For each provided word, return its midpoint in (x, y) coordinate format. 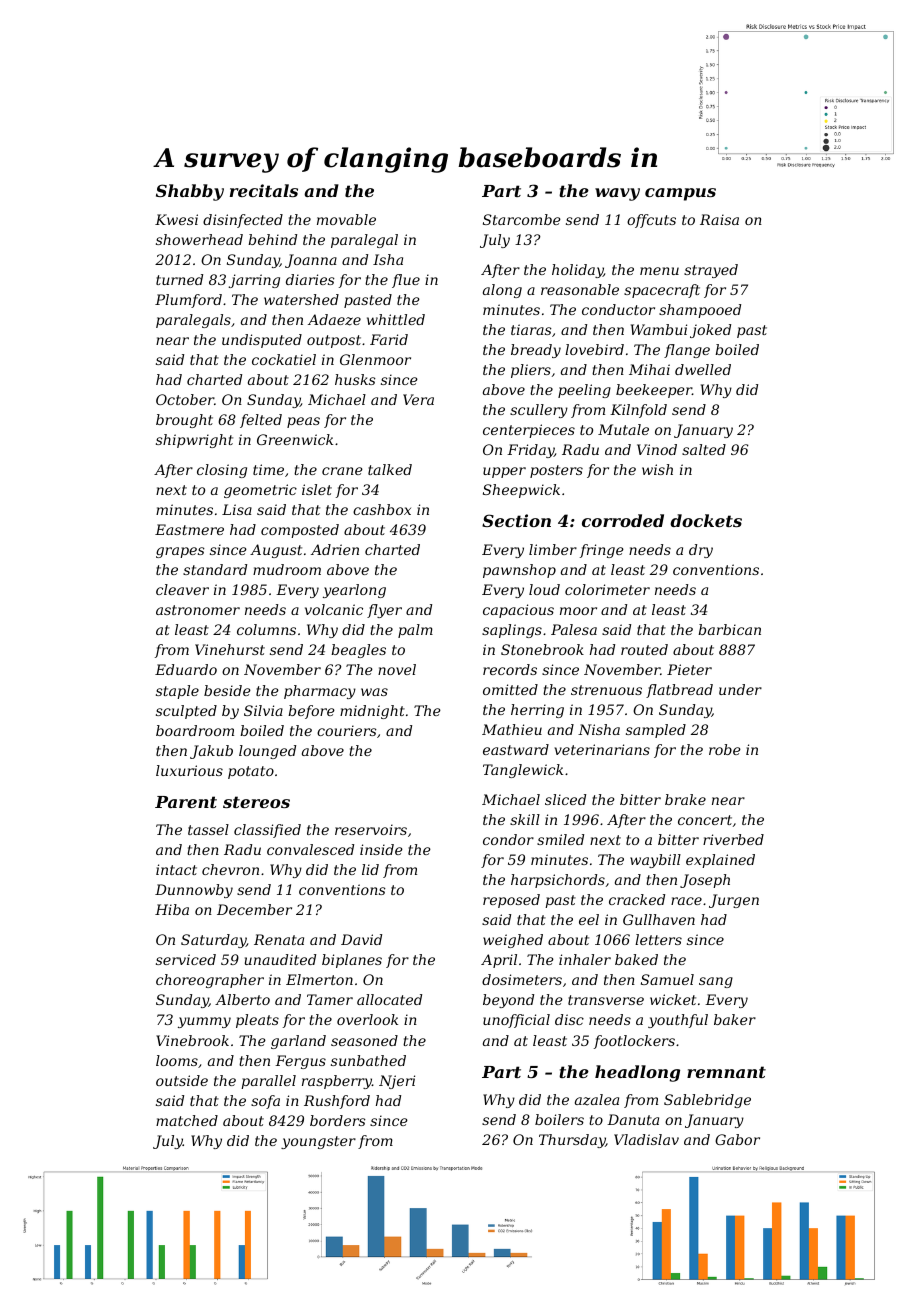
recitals (264, 190)
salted (704, 449)
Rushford (337, 1102)
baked (636, 959)
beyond (508, 1001)
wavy (617, 194)
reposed (511, 901)
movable (346, 219)
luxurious (189, 770)
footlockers (634, 1042)
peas (303, 422)
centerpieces (529, 431)
